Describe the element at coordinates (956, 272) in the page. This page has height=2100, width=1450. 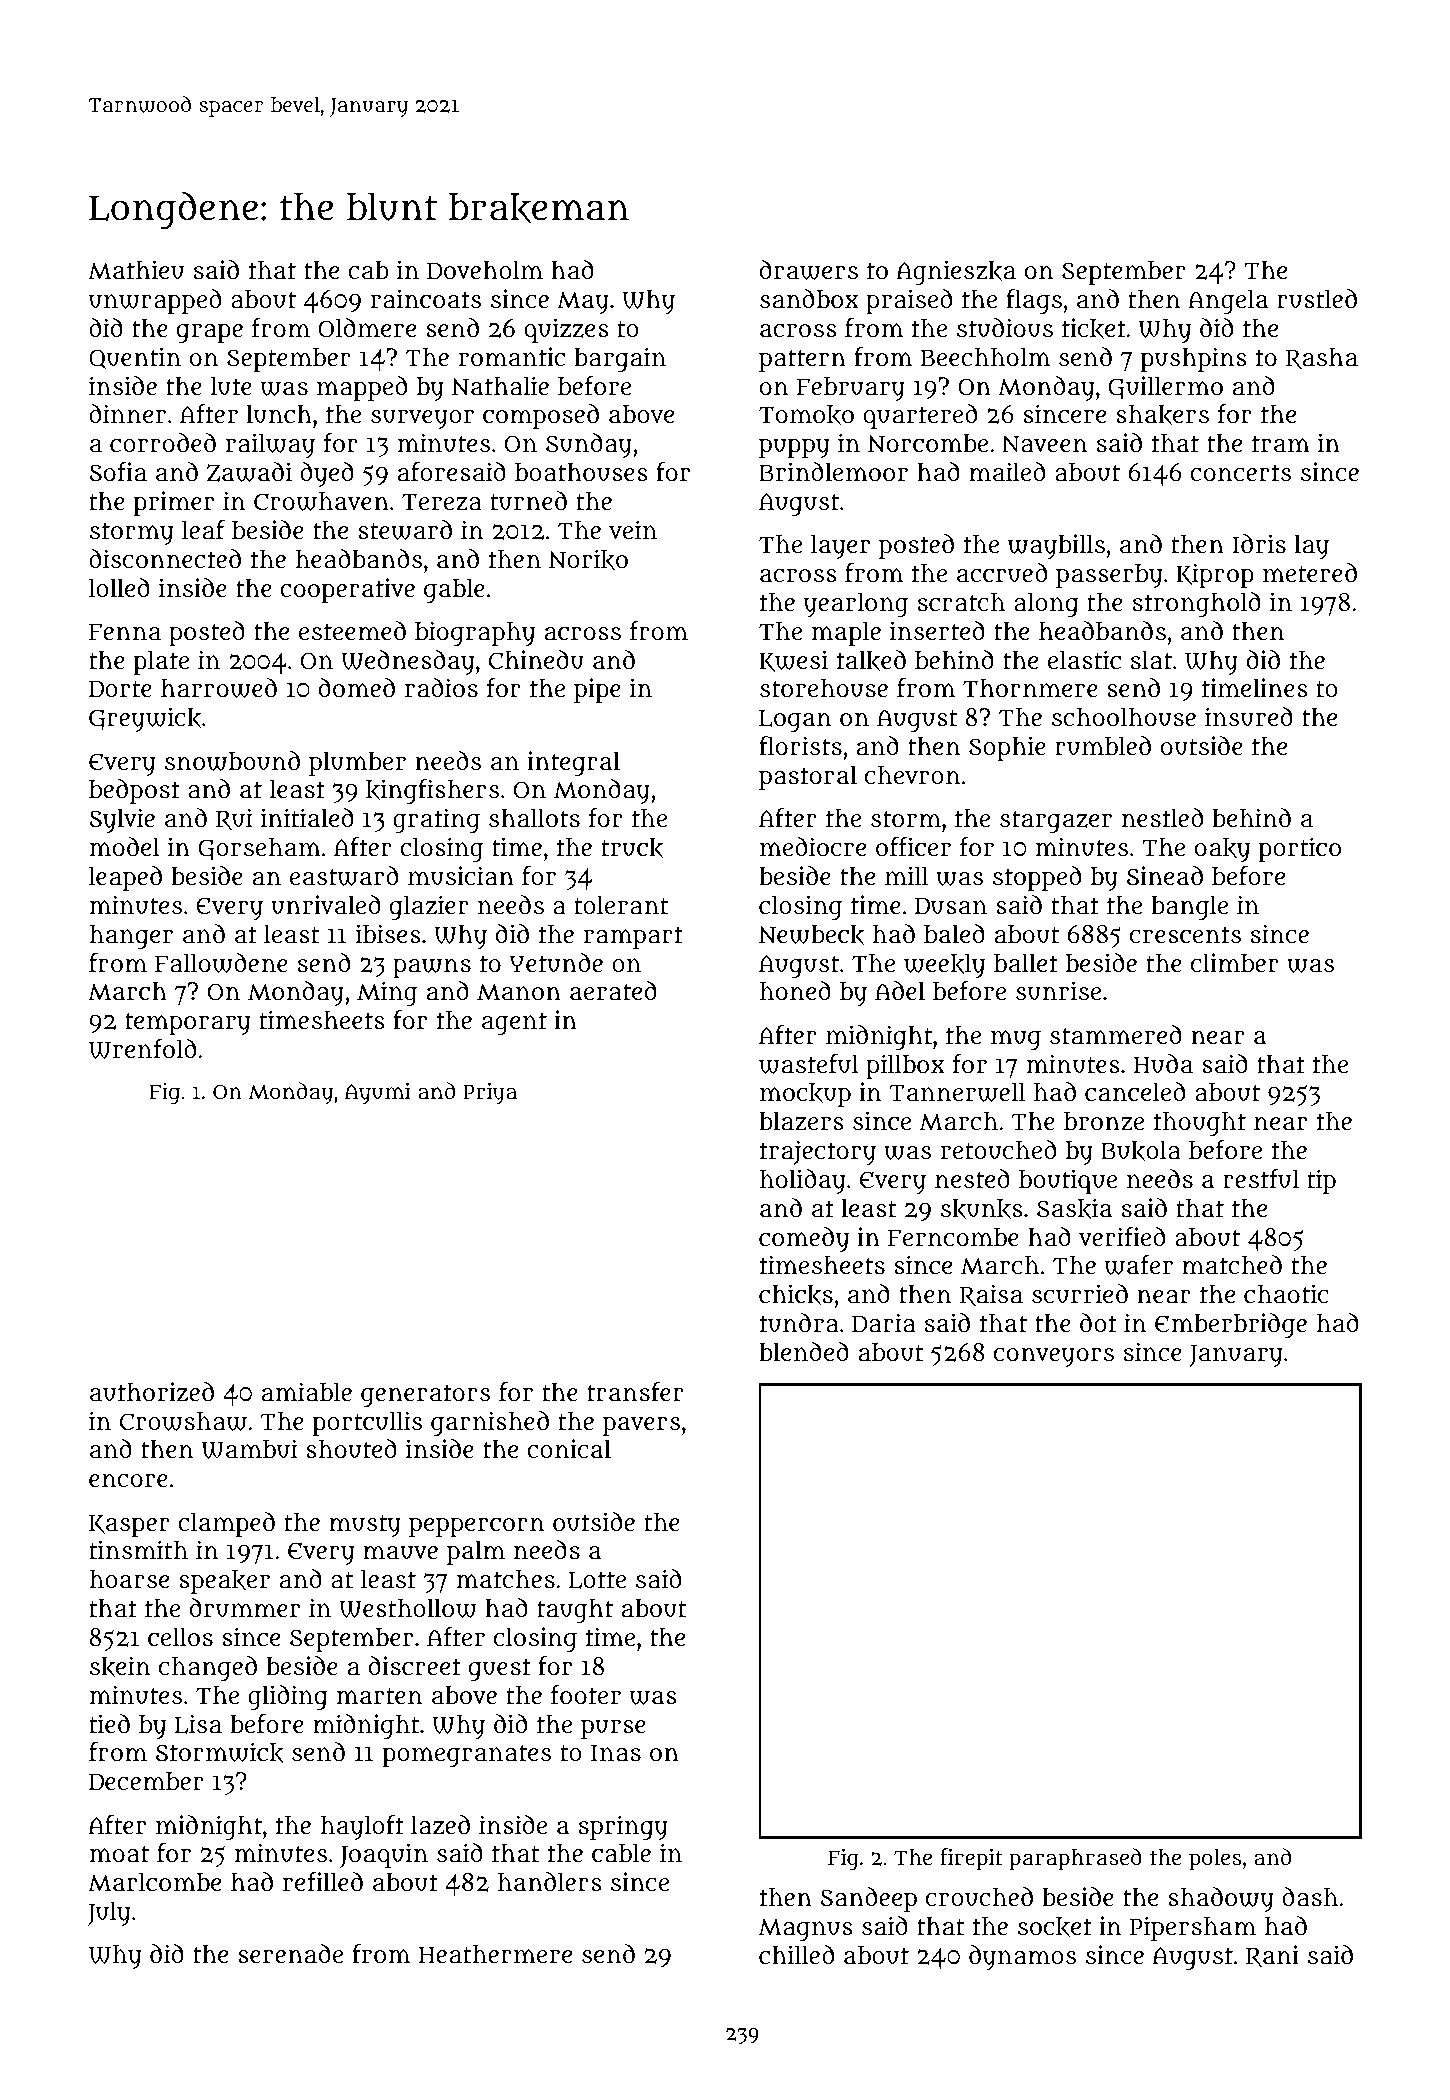
I see `Agnieszka` at that location.
